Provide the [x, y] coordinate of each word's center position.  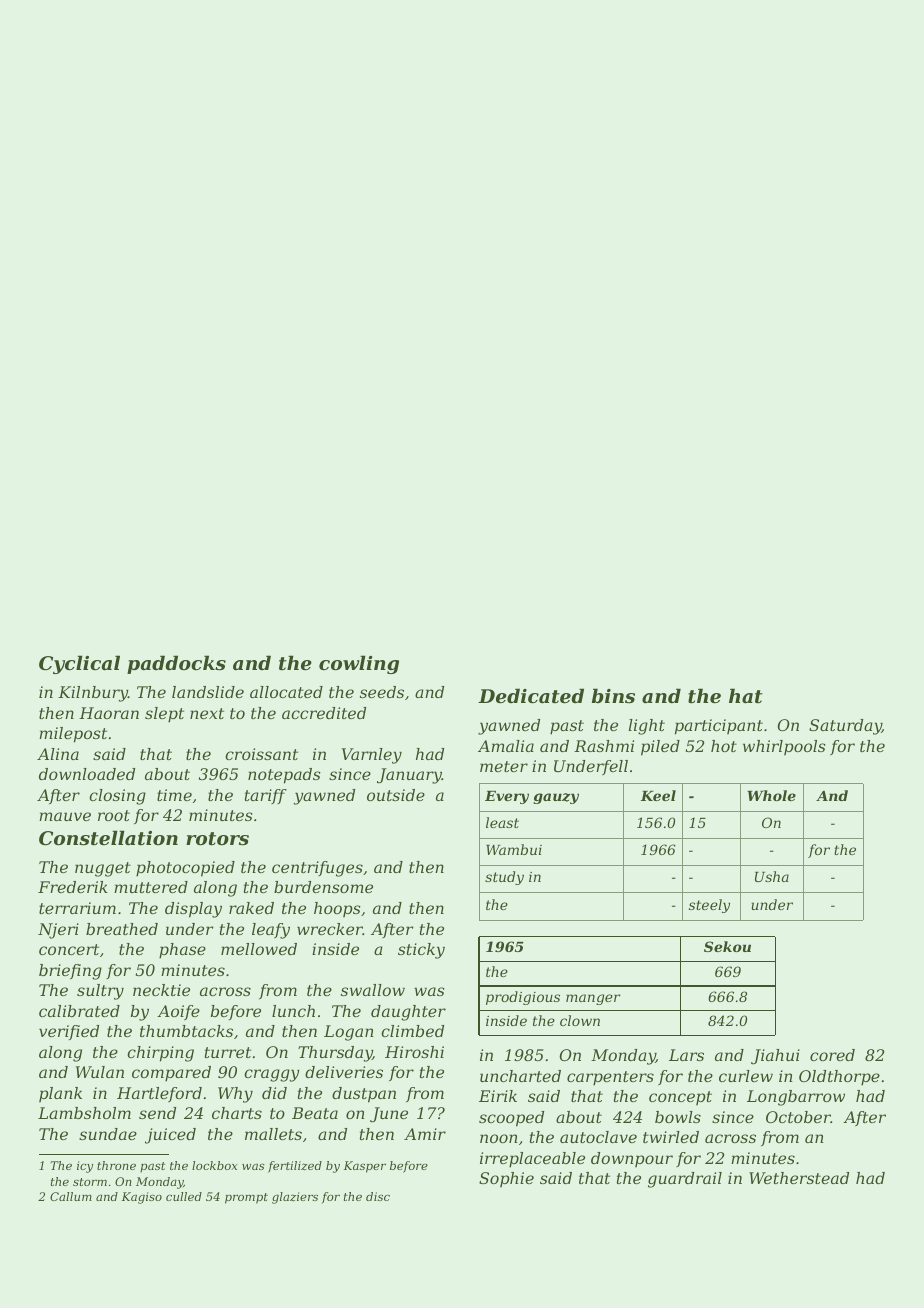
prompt [246, 1198]
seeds [382, 692]
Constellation [108, 838]
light [647, 727]
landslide [208, 692]
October [798, 1117]
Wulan [100, 1072]
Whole [771, 795]
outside [396, 795]
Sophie [506, 1179]
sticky [421, 951]
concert [69, 949]
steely [709, 906]
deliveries [344, 1072]
